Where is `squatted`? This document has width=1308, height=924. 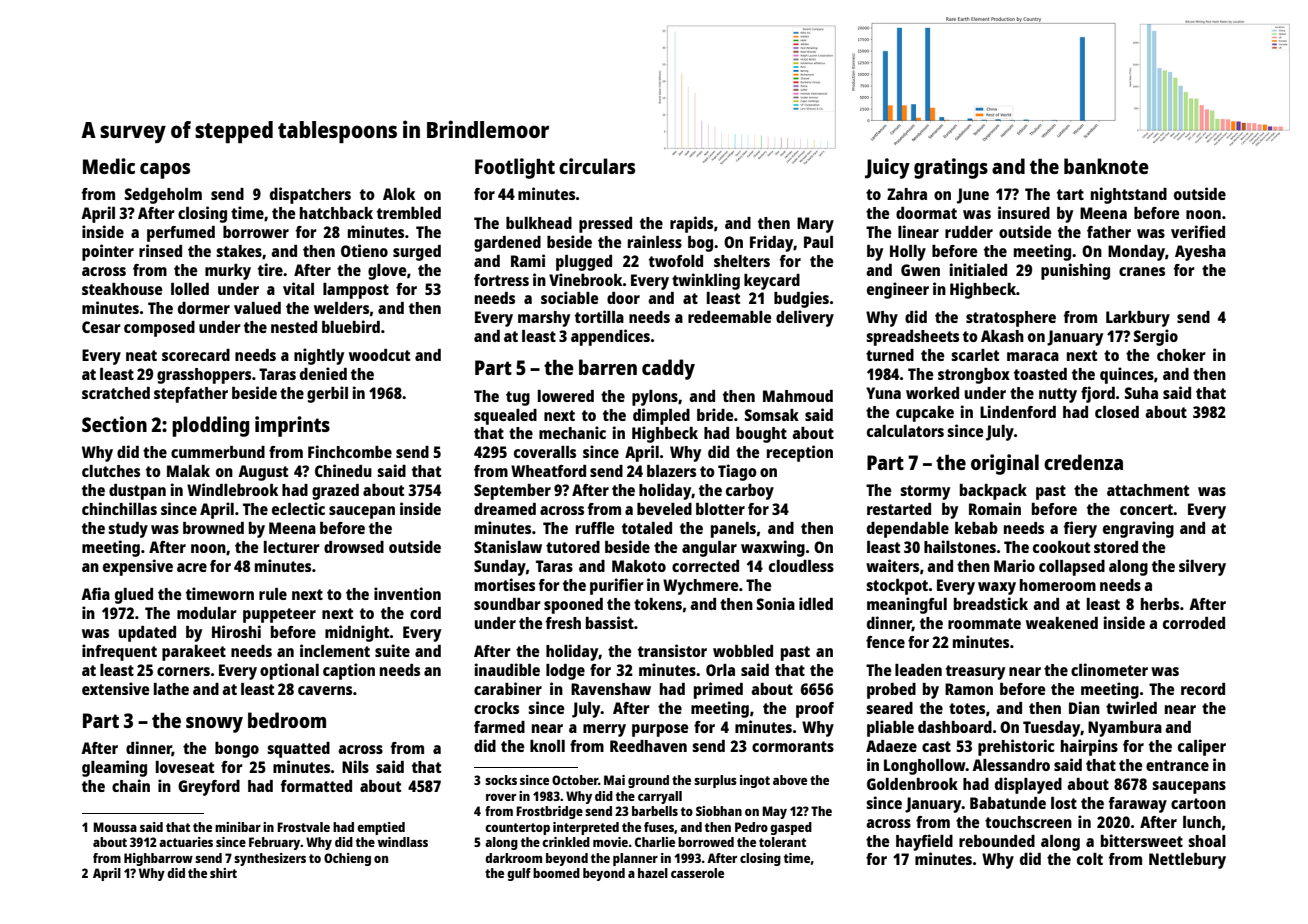
squatted is located at coordinates (298, 750).
